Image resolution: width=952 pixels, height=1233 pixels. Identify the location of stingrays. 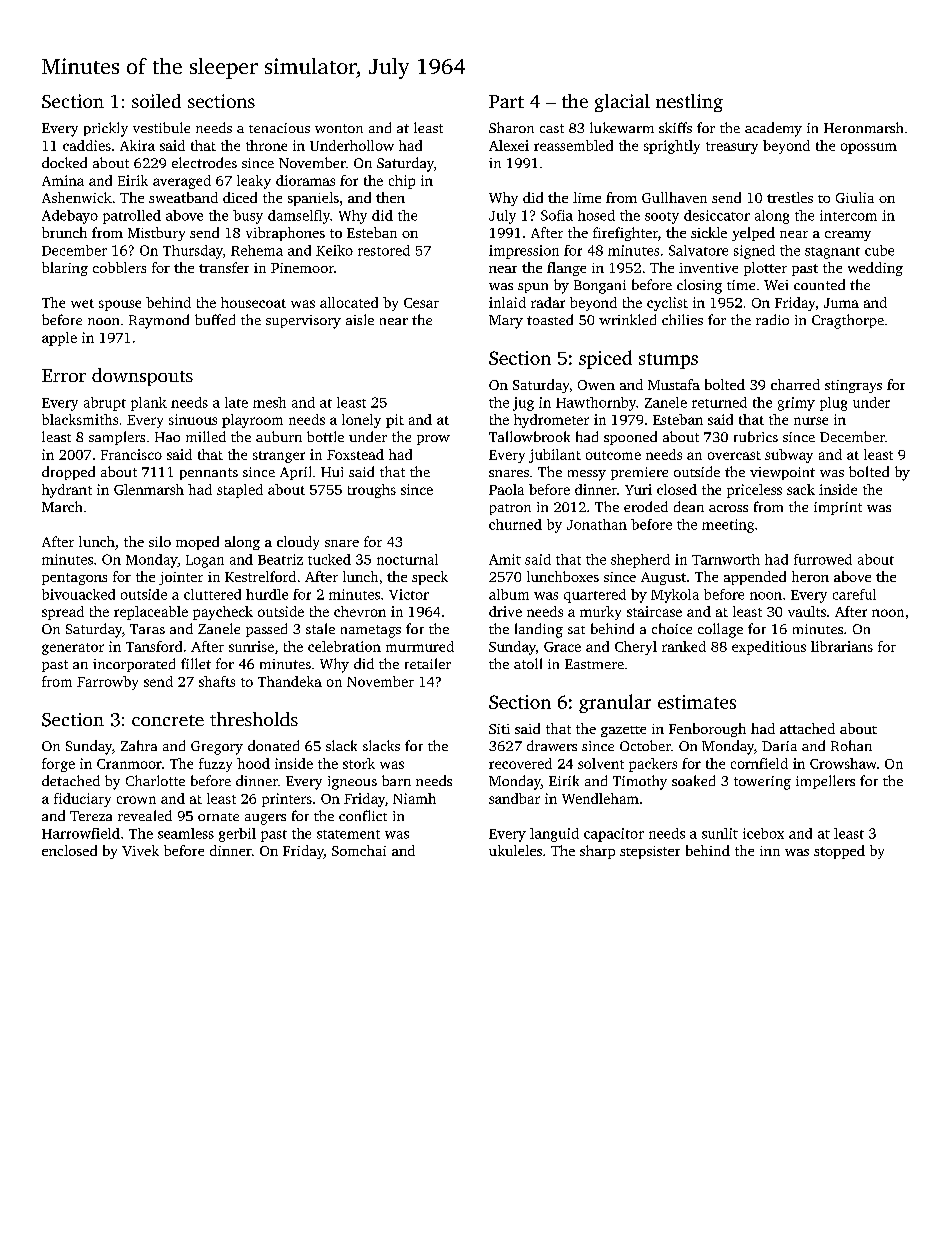
(853, 386).
